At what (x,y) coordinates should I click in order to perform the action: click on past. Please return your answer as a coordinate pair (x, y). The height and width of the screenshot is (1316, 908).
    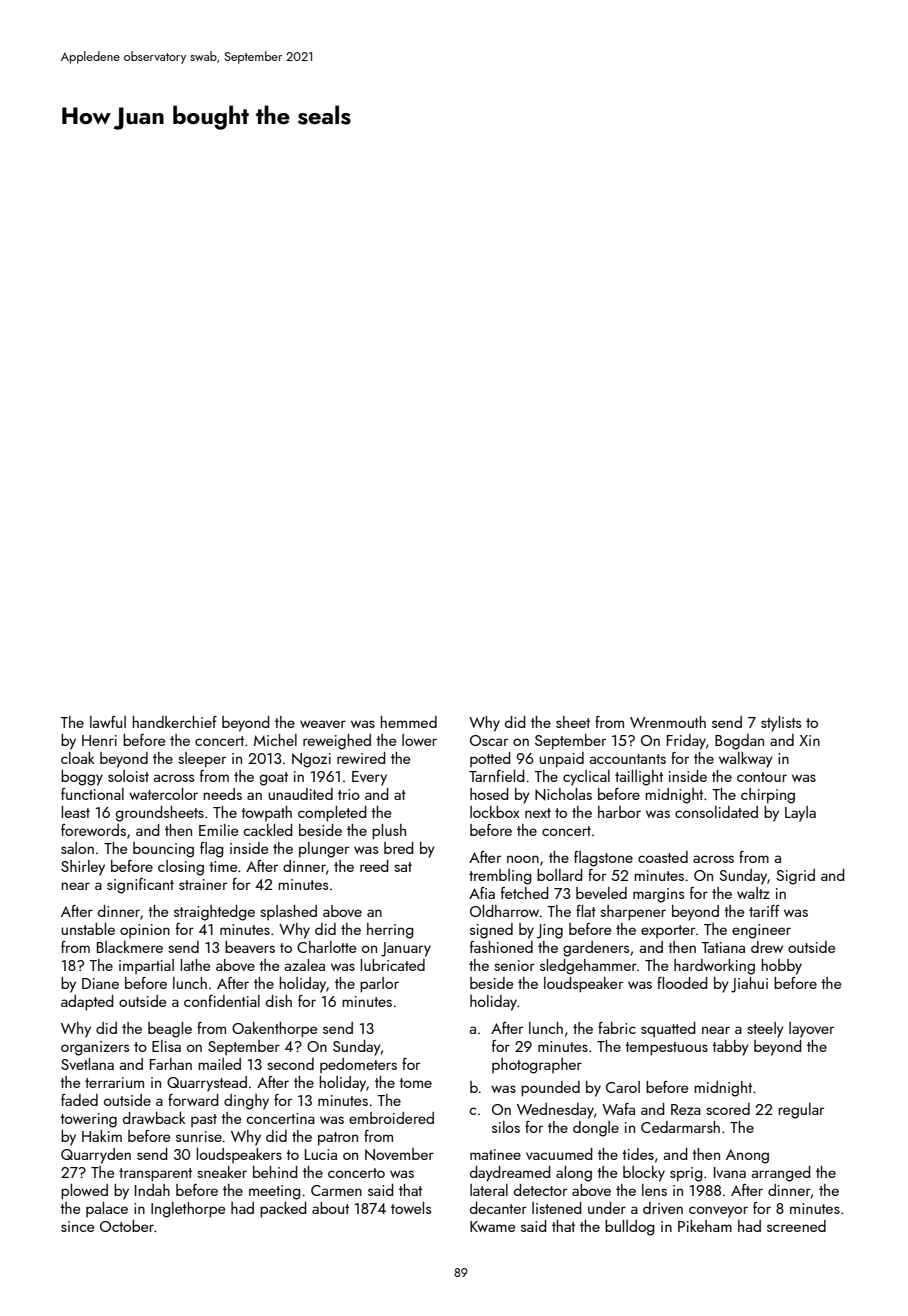
    Looking at the image, I should click on (204, 1120).
